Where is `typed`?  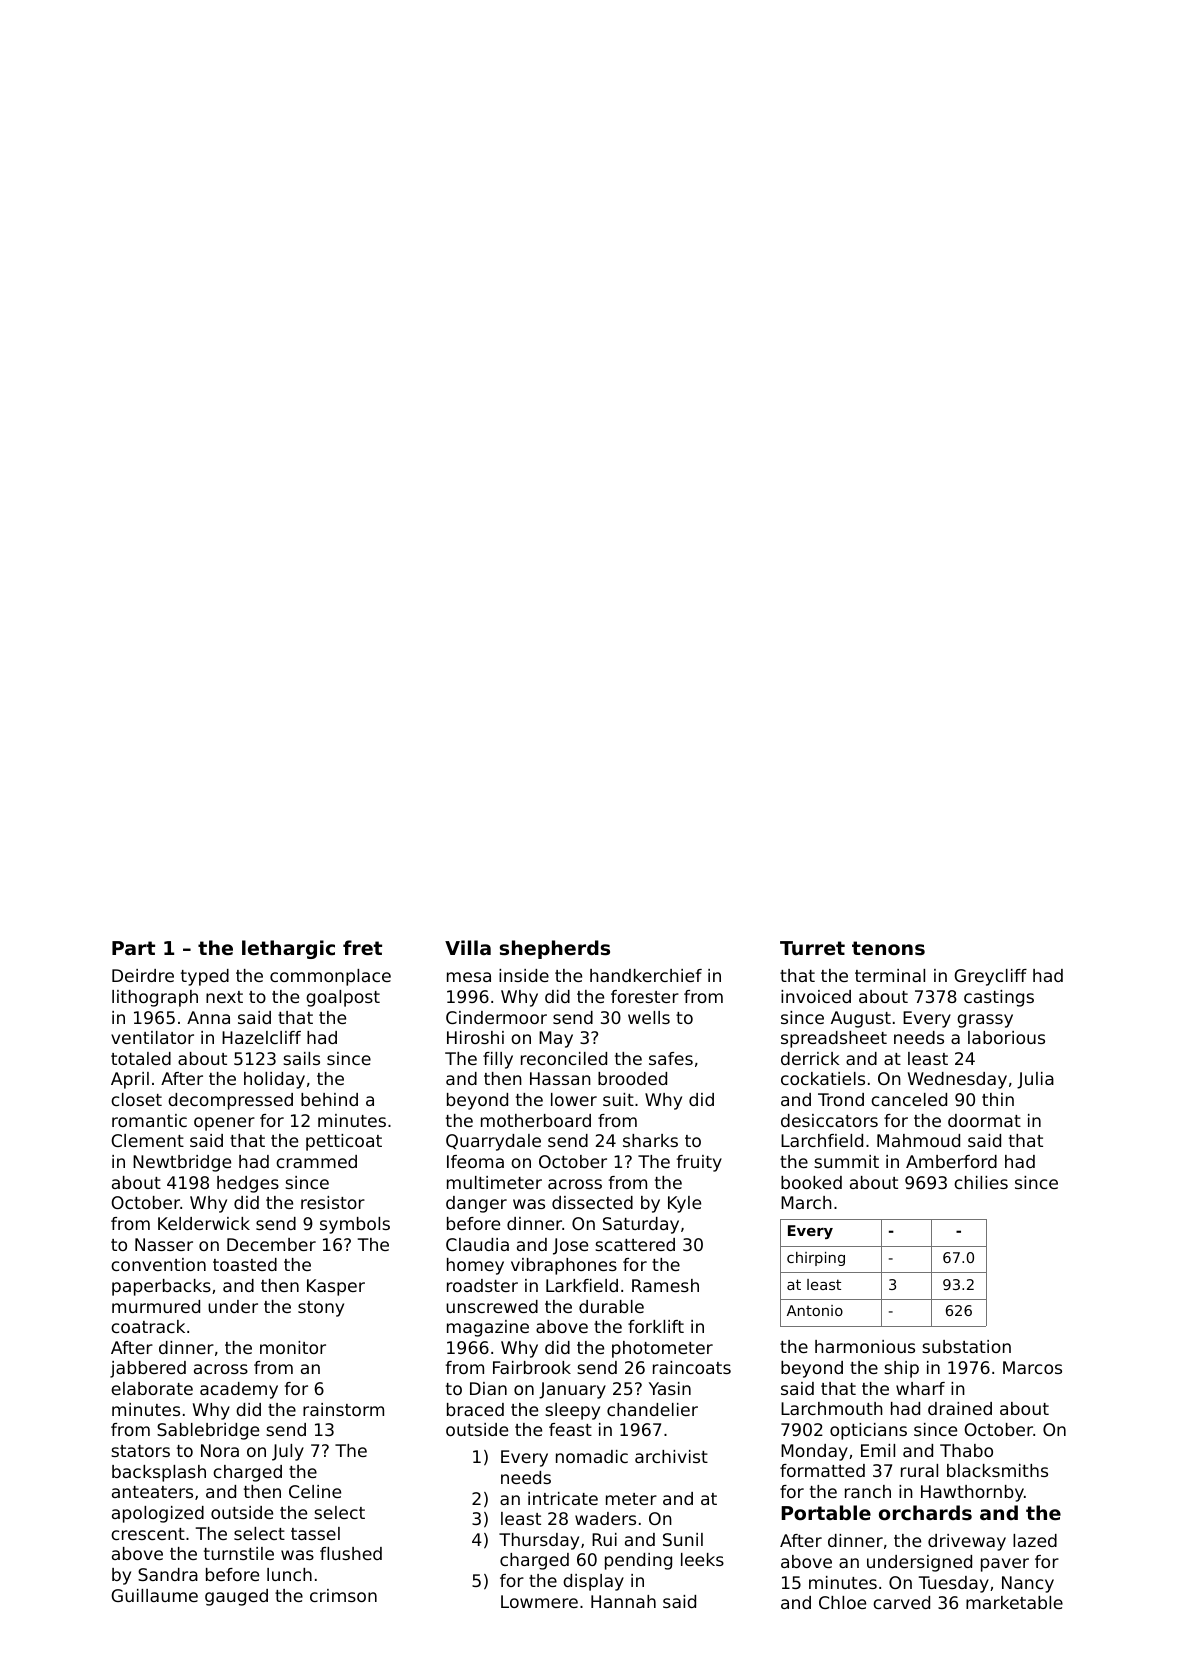 typed is located at coordinates (205, 977).
